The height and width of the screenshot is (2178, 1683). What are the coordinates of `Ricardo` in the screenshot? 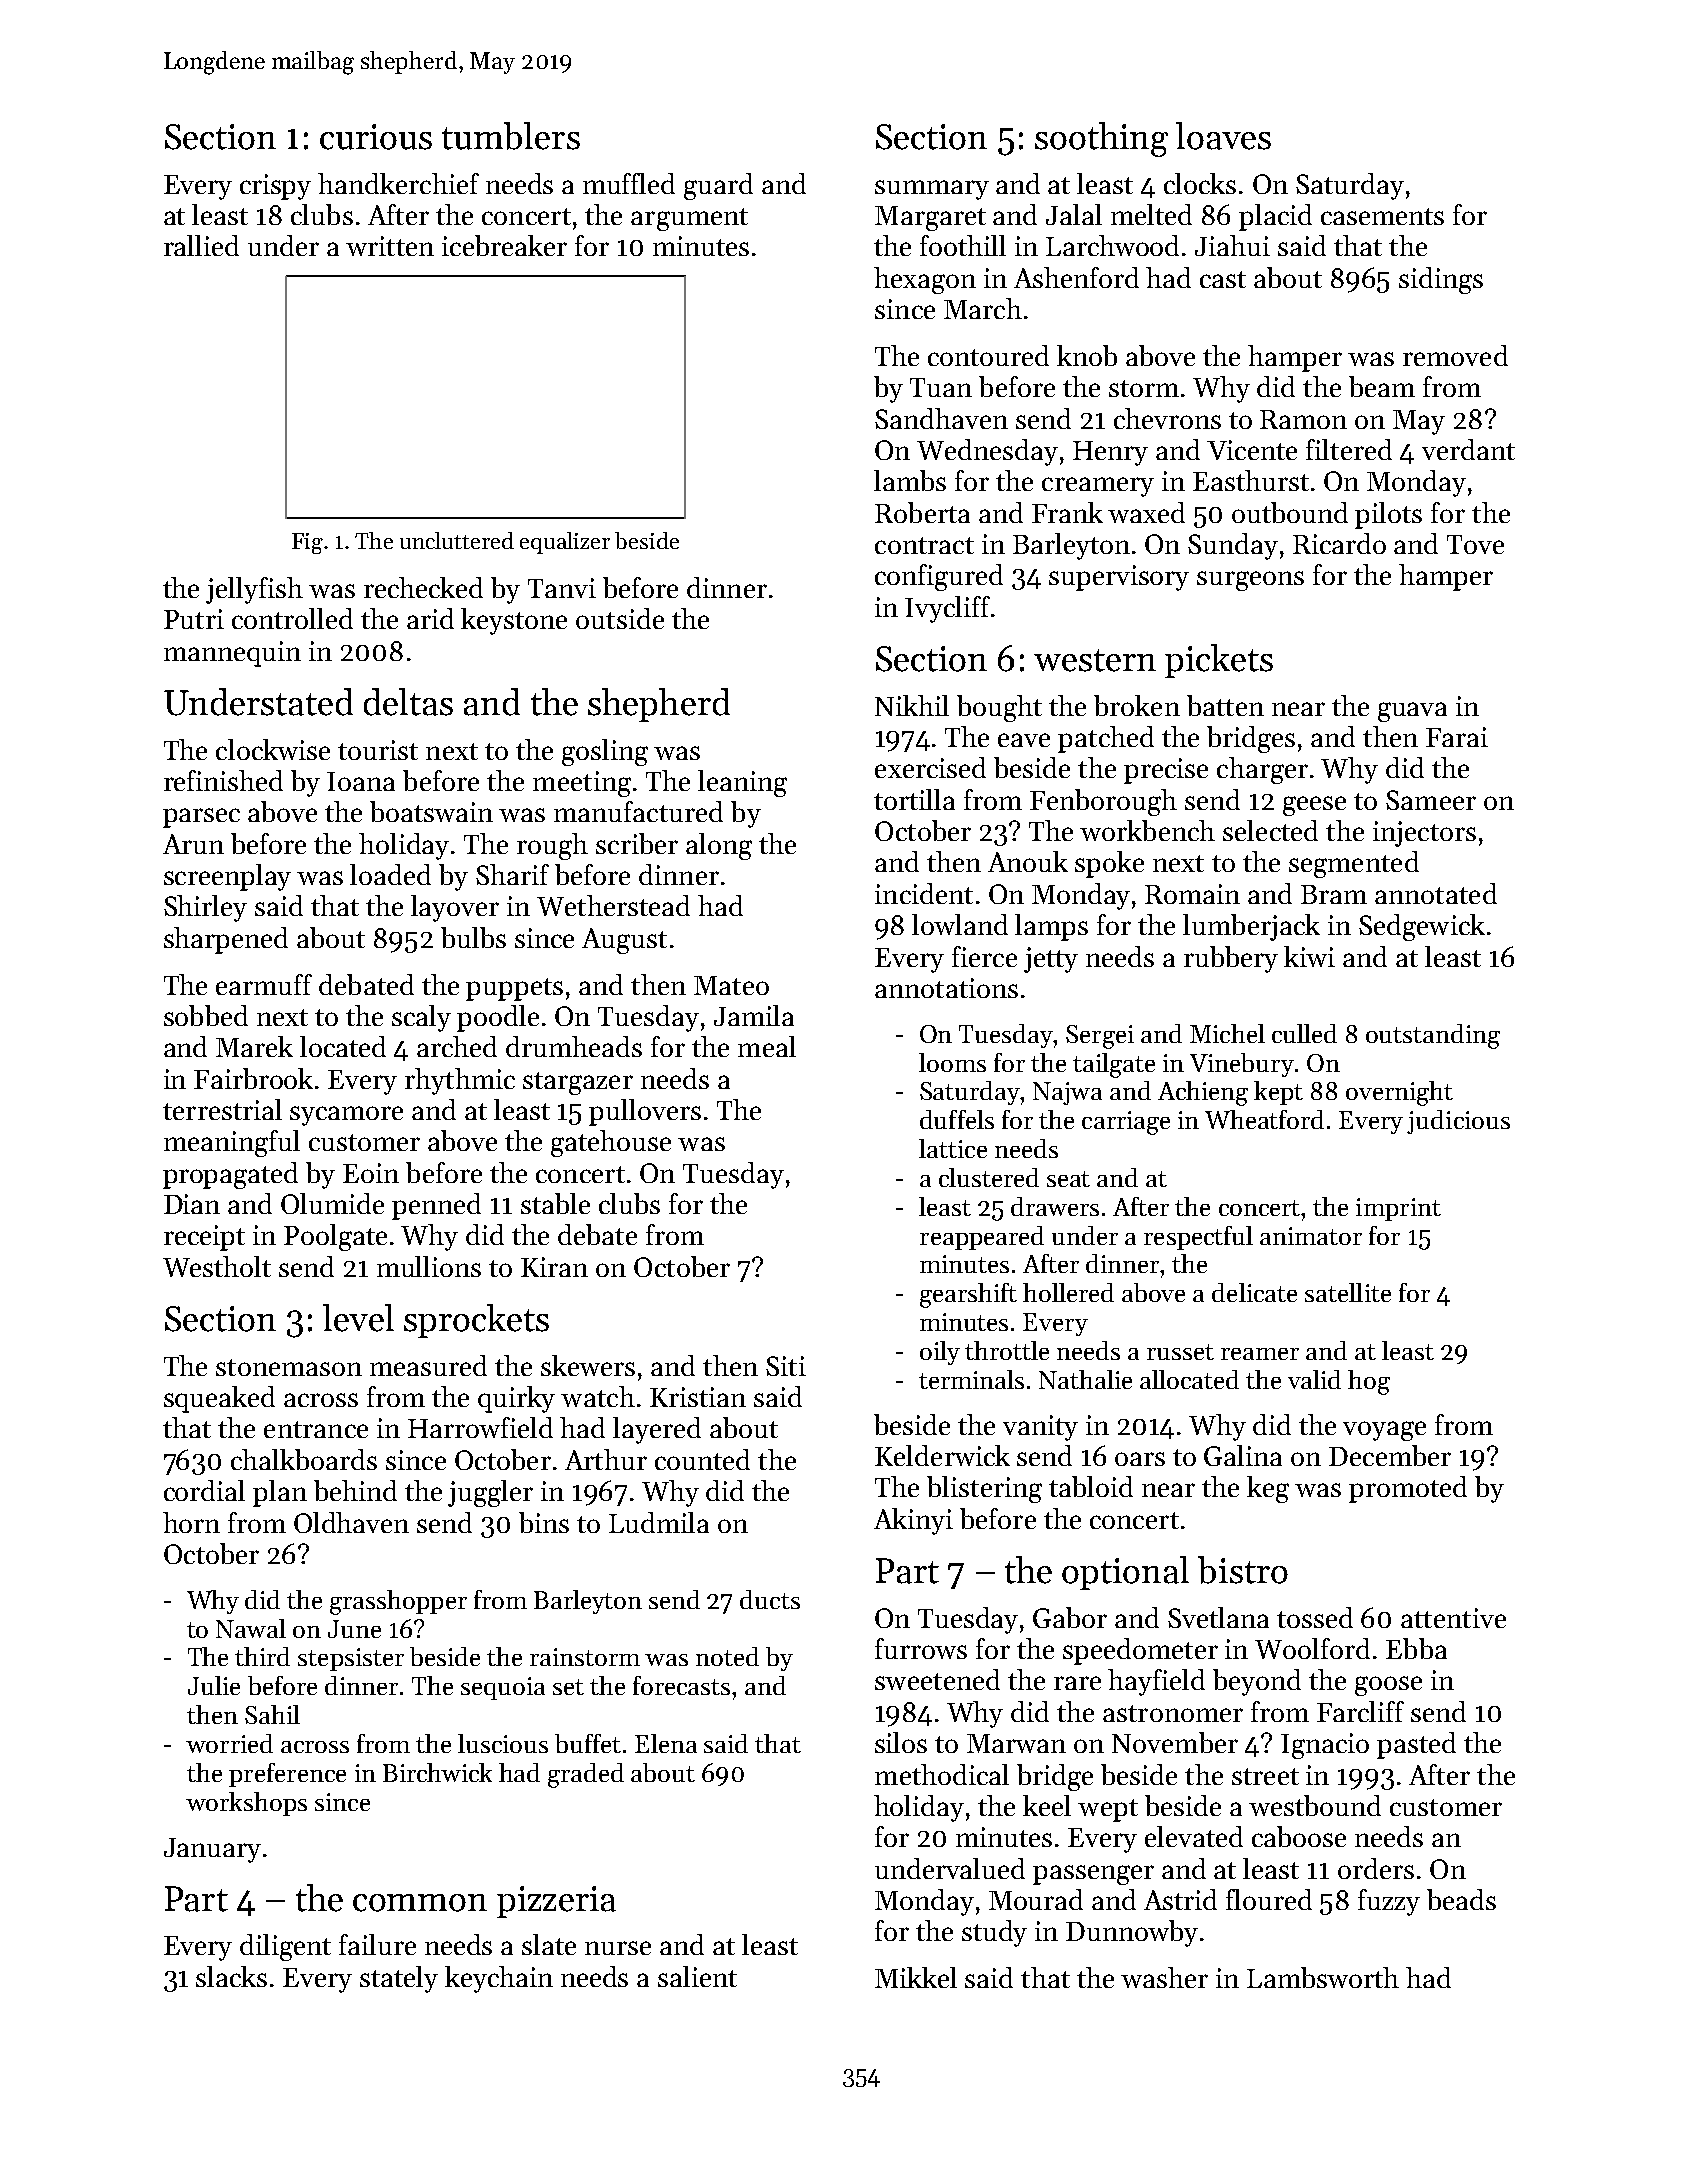 It's located at (1339, 543).
